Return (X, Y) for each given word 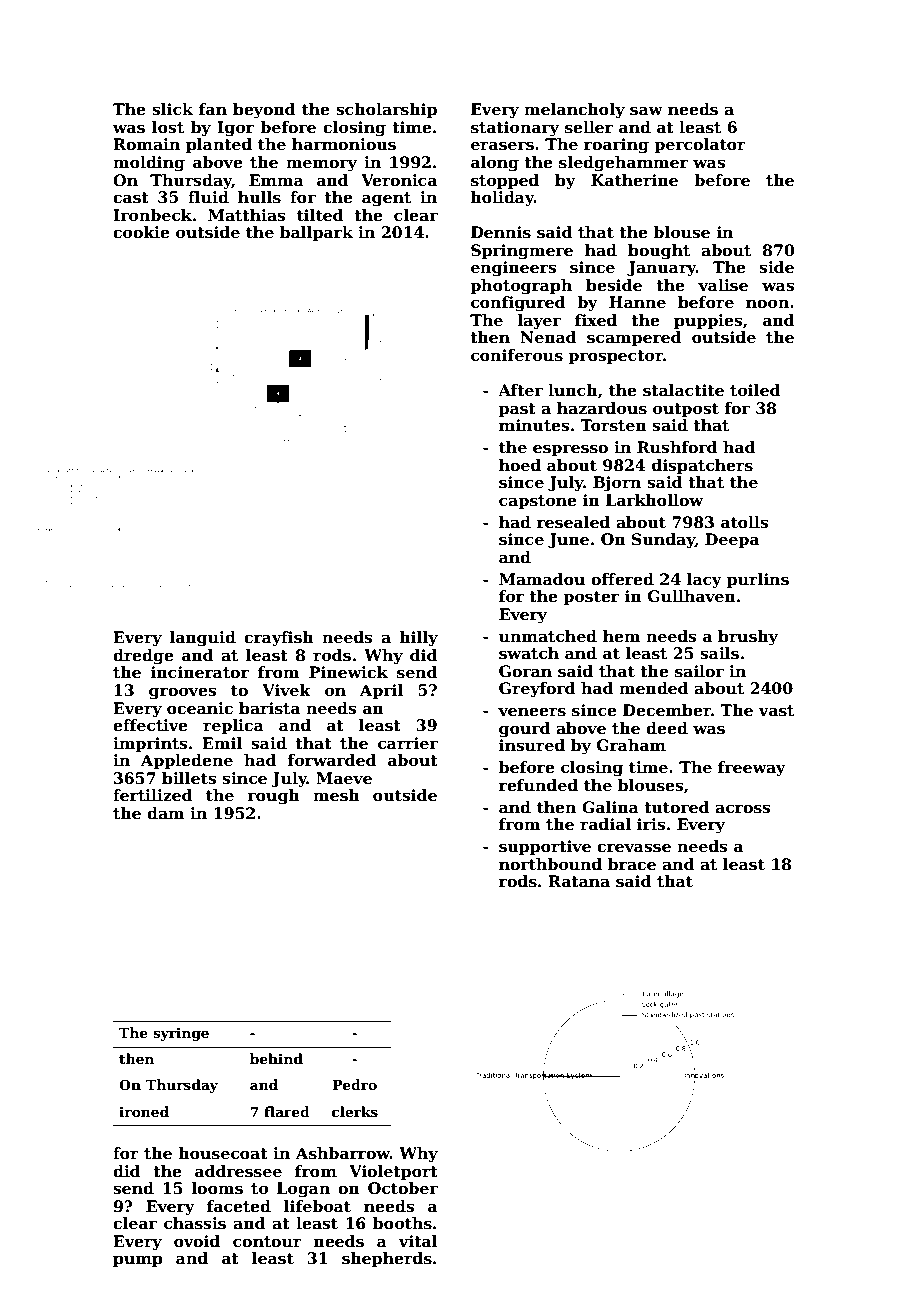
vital (418, 1241)
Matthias (246, 215)
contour (267, 1242)
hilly (418, 639)
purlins (758, 580)
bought (659, 252)
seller (589, 127)
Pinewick (348, 672)
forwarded (332, 760)
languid (203, 639)
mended (654, 688)
